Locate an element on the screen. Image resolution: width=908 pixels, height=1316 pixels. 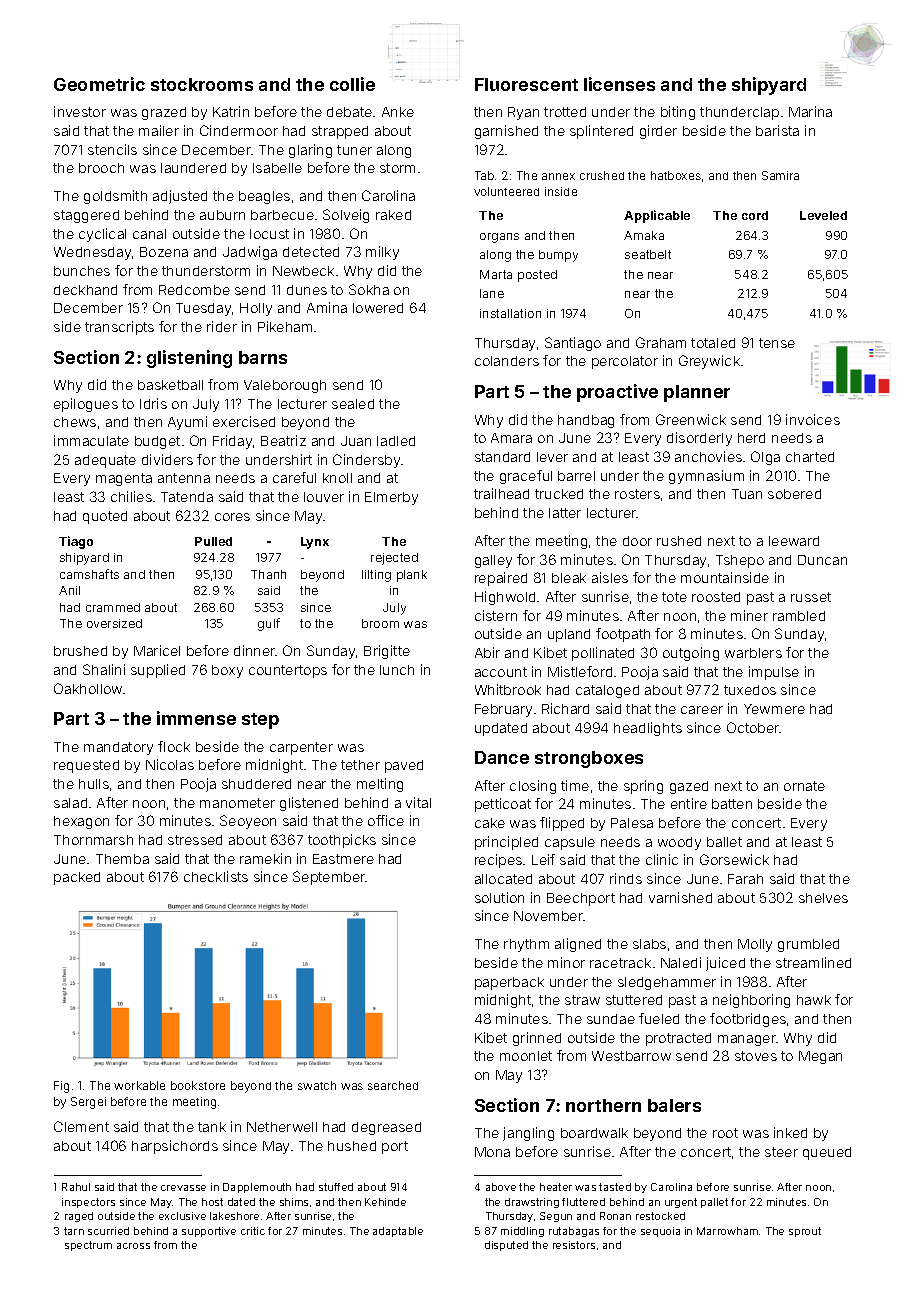
Samira is located at coordinates (780, 175).
